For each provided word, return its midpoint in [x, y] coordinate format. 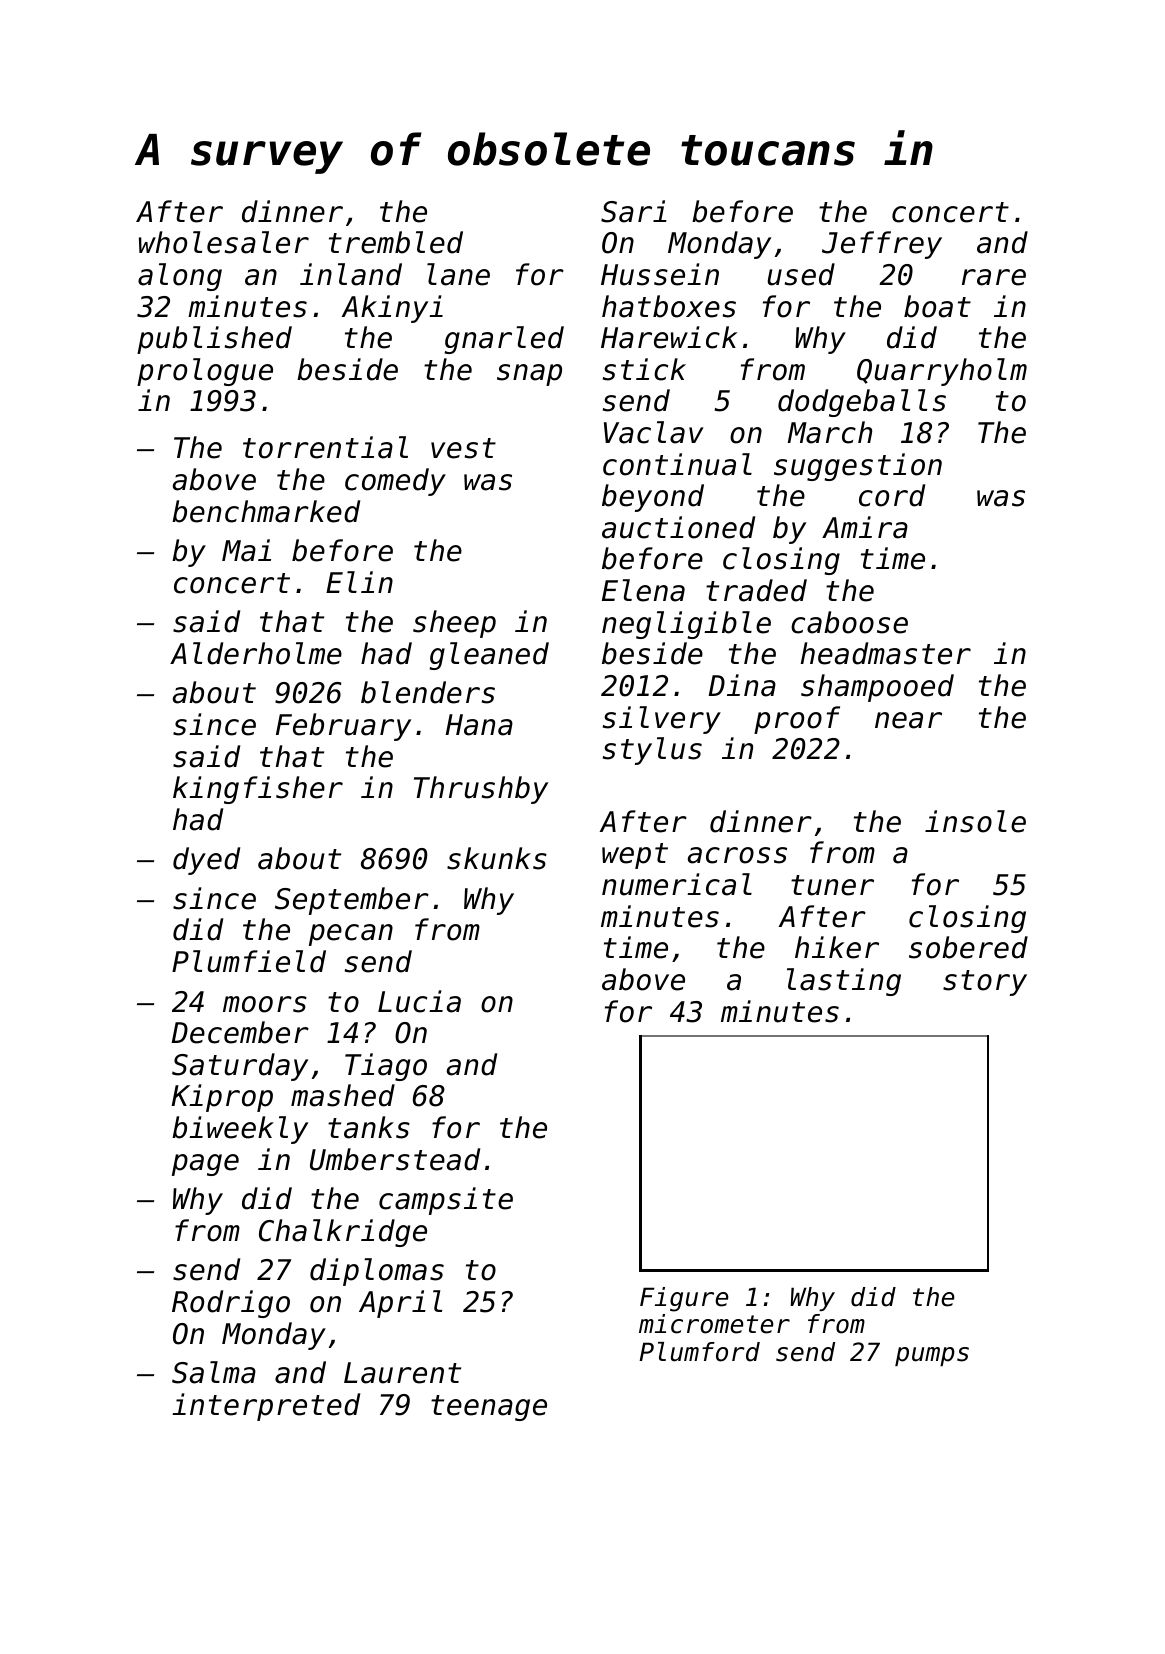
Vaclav [654, 432]
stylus [652, 751]
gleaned [489, 656]
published [214, 340]
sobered [968, 947]
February [343, 727]
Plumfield [249, 961]
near [908, 720]
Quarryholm [942, 372]
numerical [677, 884]
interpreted [266, 1407]
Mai [246, 550]
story [985, 983]
